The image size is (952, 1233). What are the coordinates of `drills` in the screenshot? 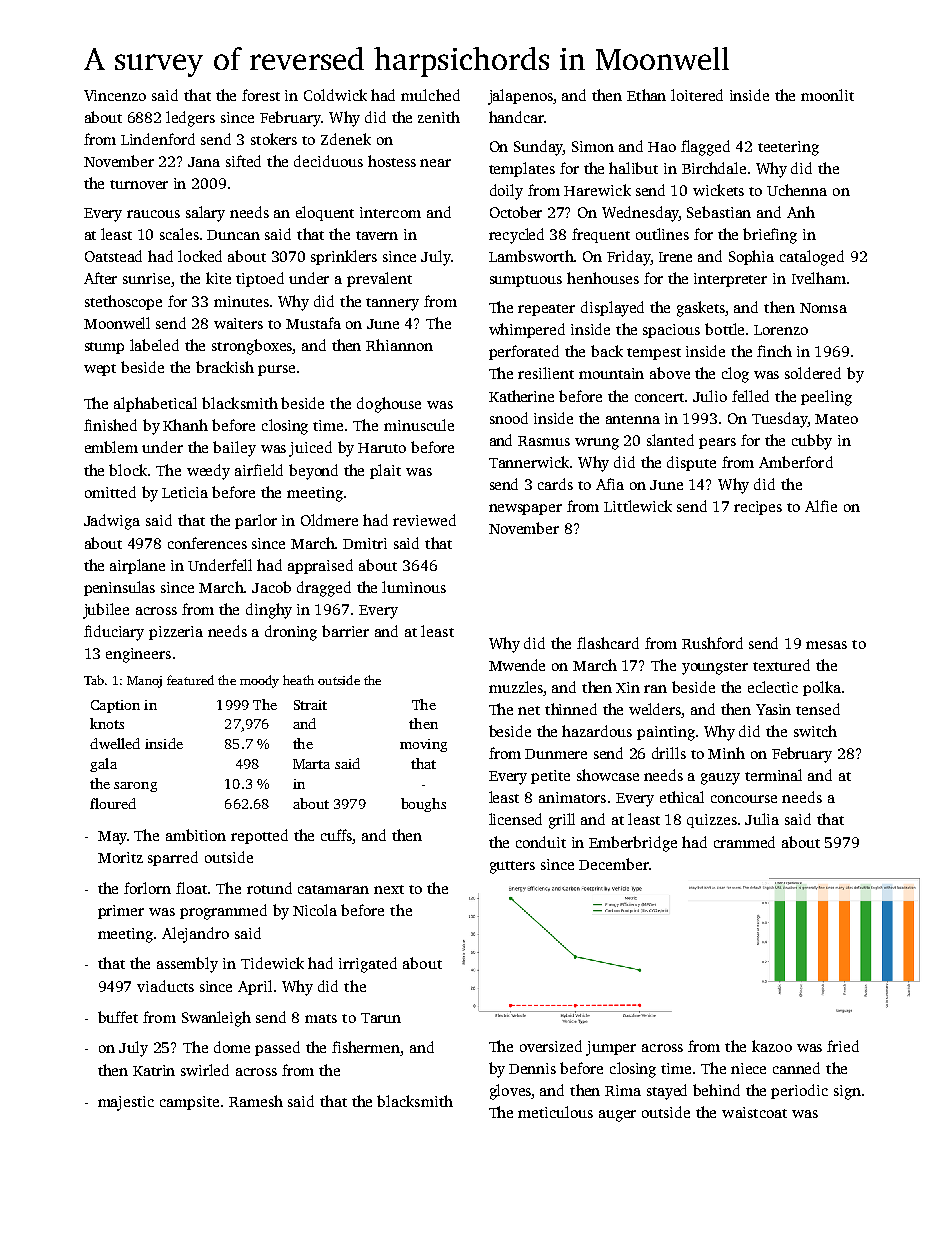 It's located at (669, 753).
